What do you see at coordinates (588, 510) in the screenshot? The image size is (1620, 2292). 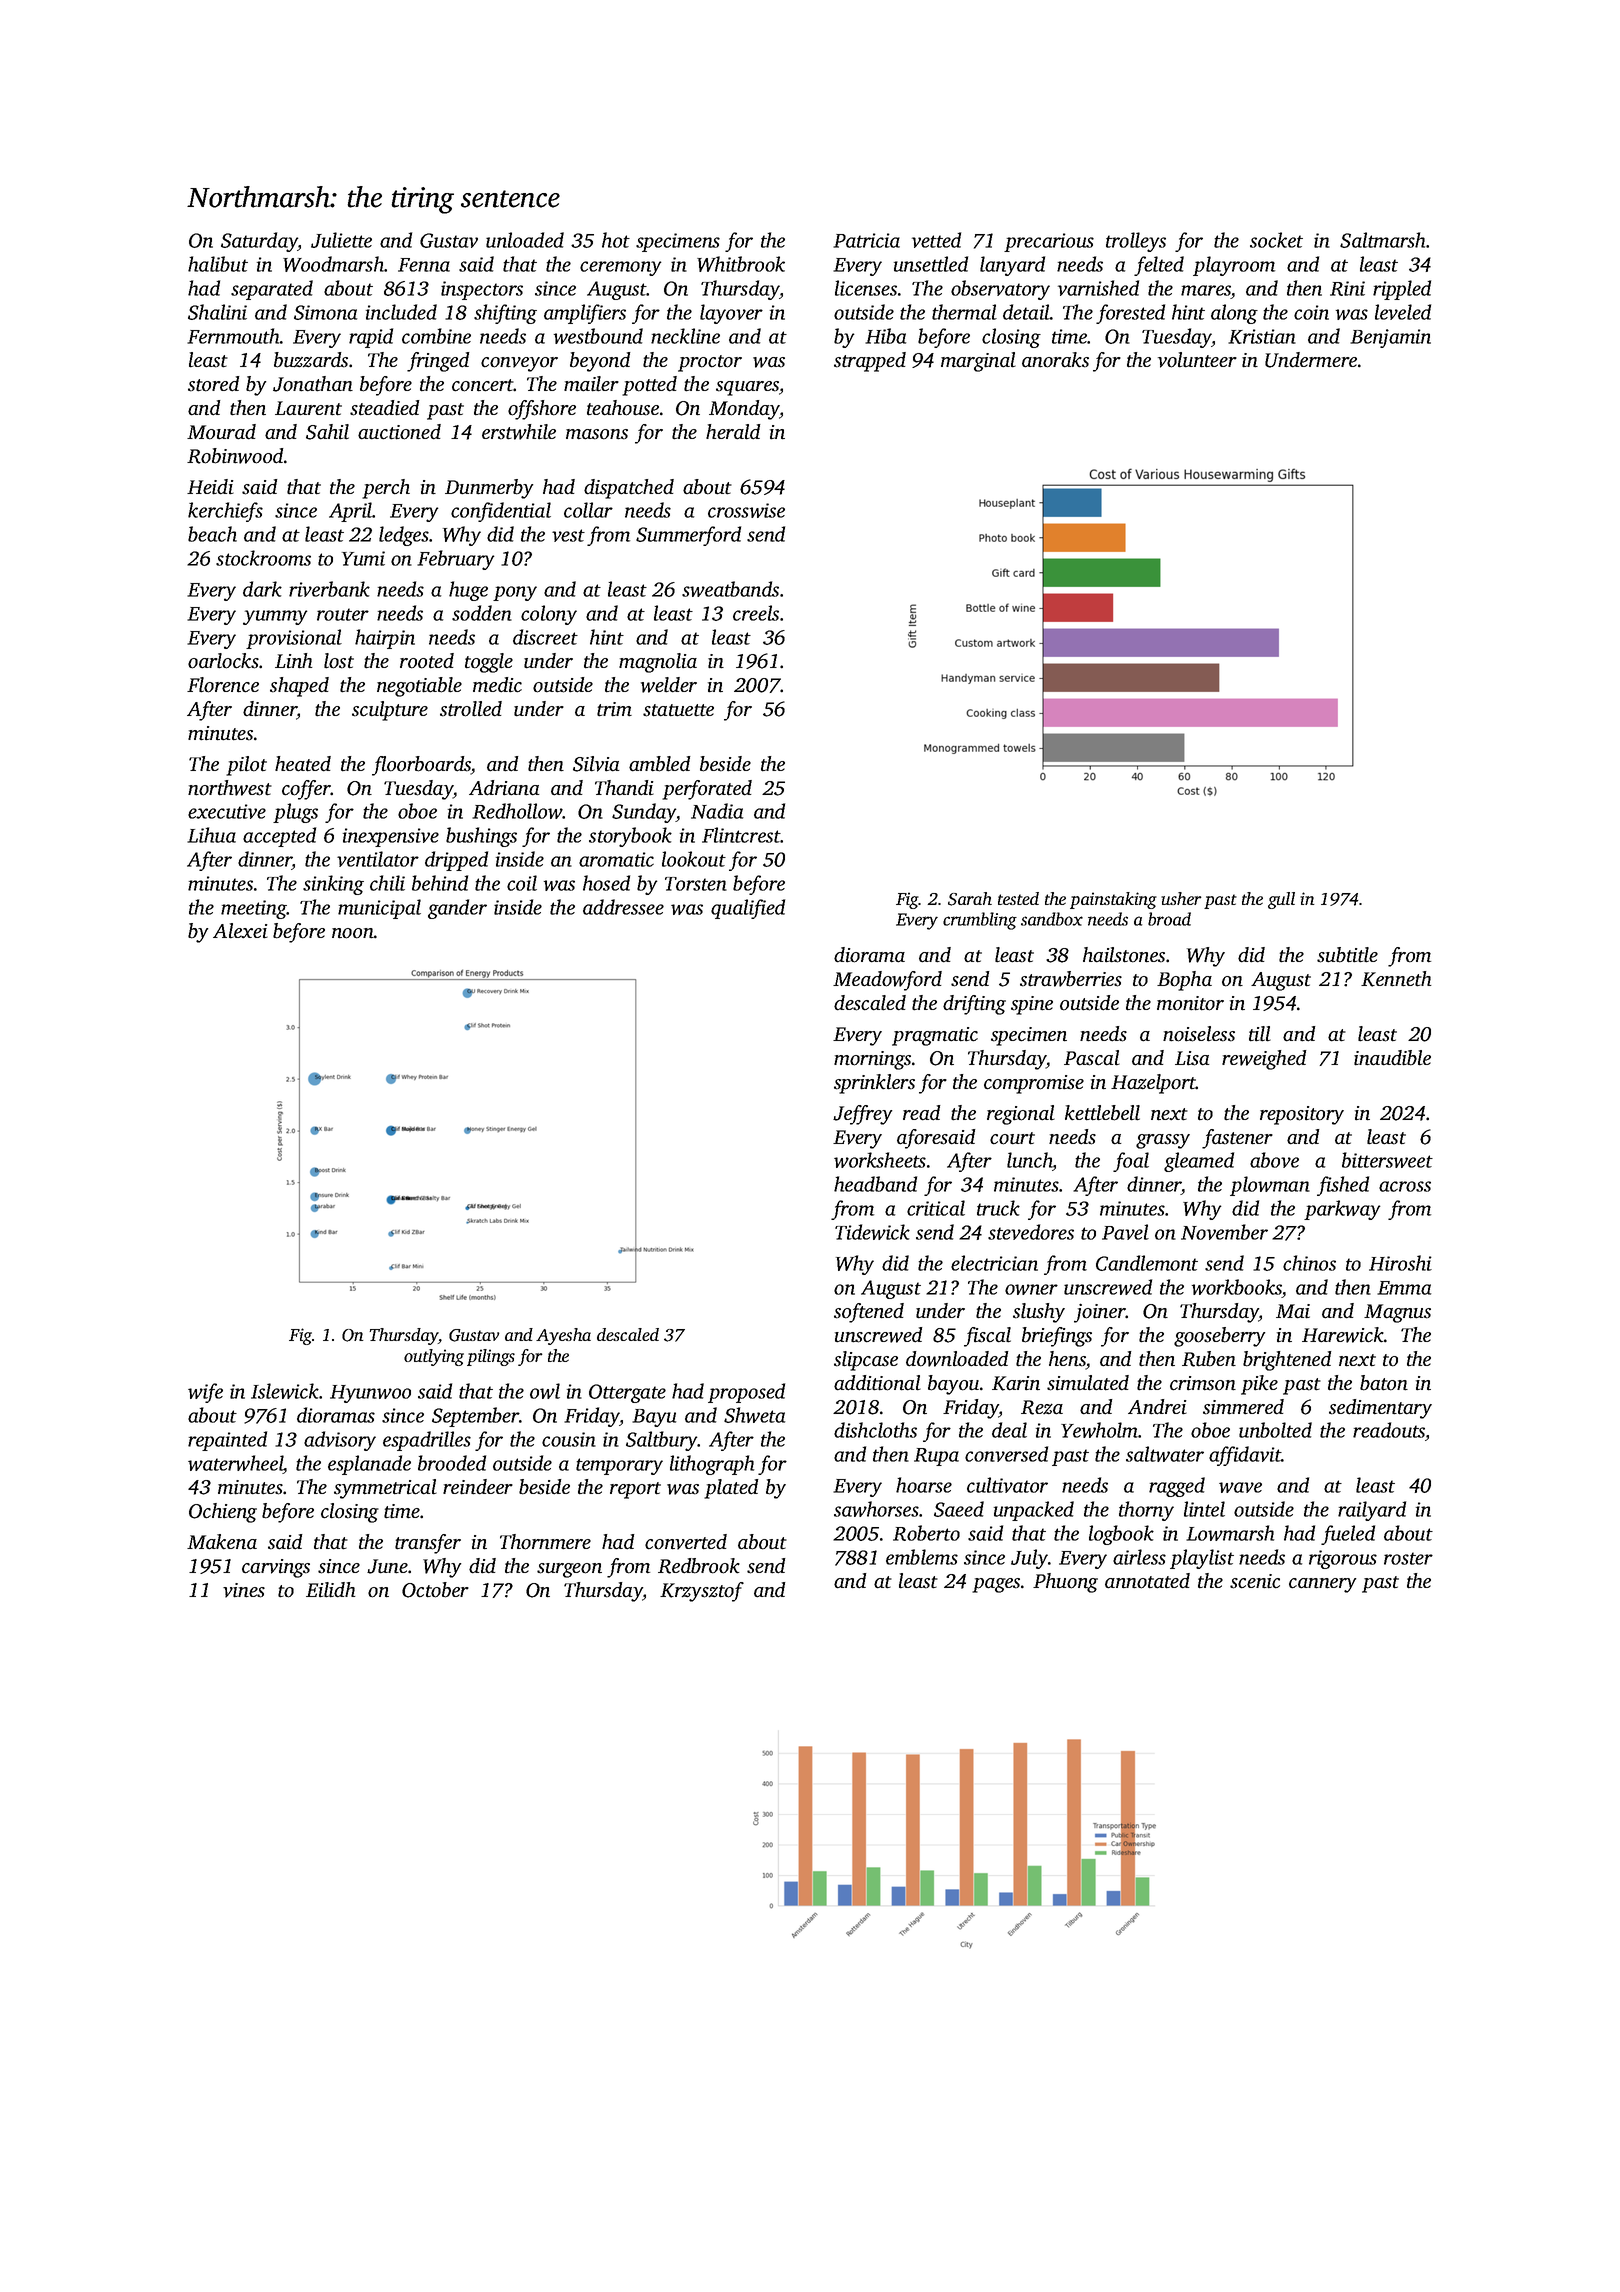 I see `collar` at bounding box center [588, 510].
